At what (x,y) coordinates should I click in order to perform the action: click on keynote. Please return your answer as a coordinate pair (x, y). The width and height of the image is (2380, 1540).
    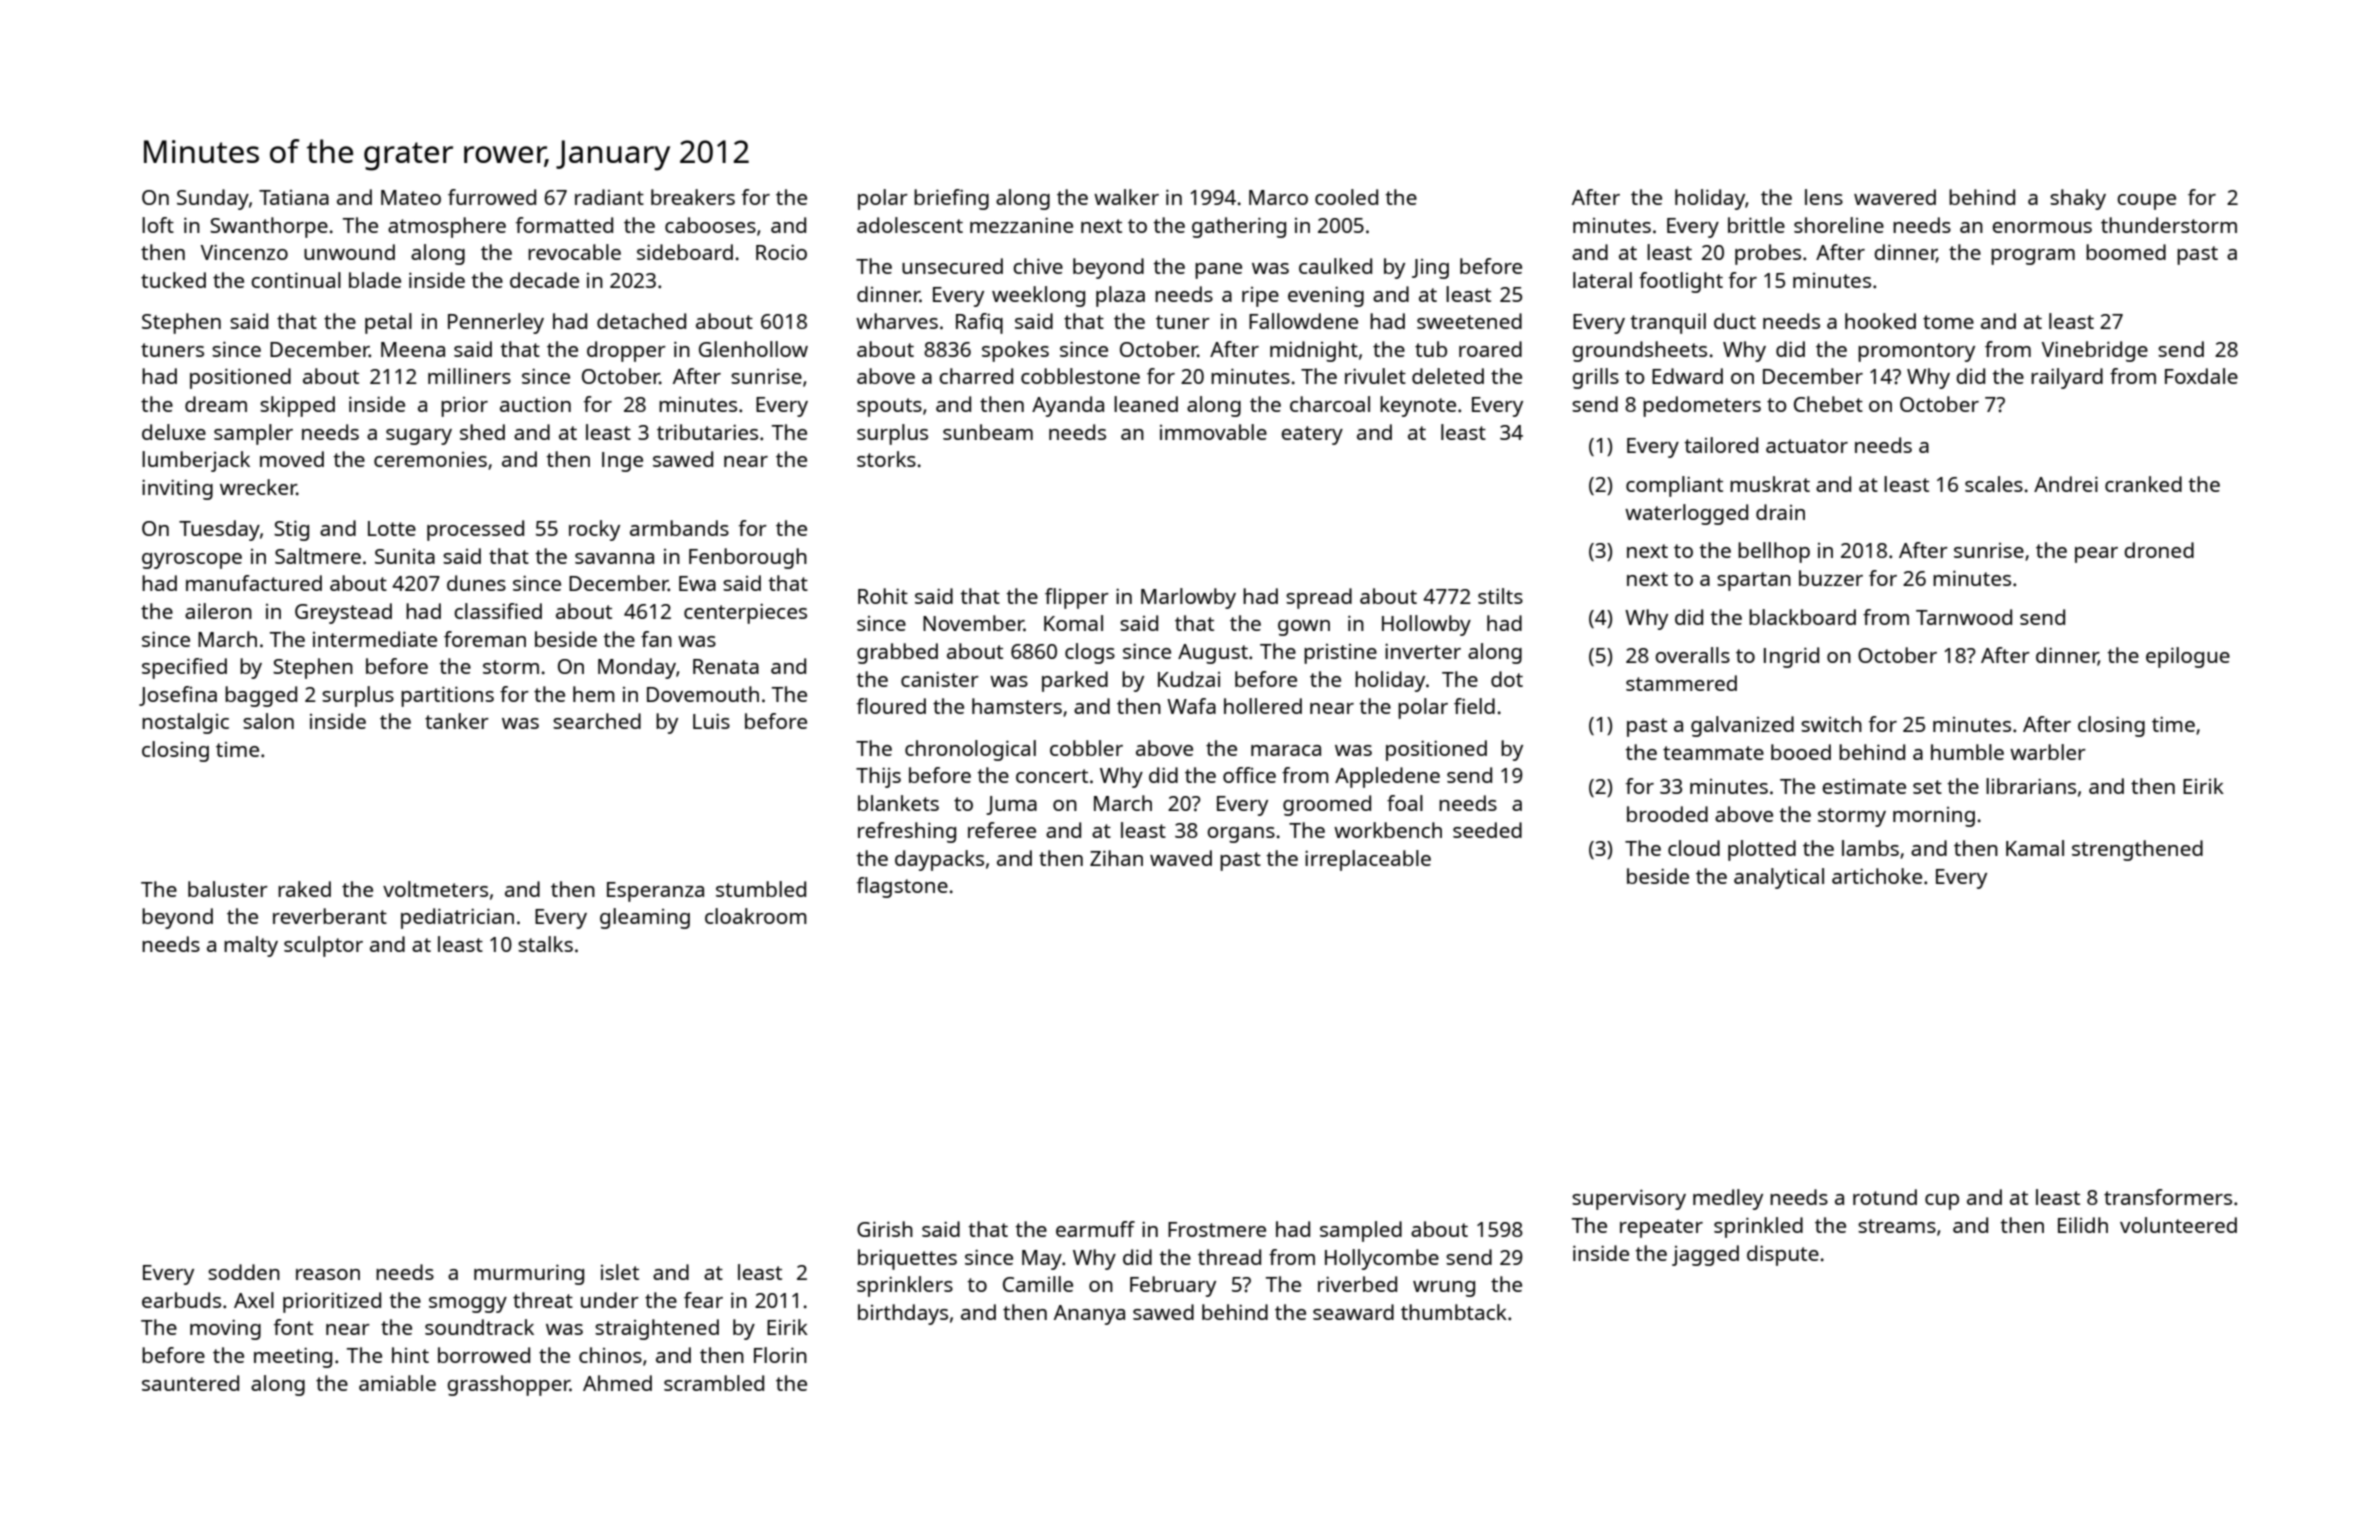
    Looking at the image, I should click on (1418, 406).
